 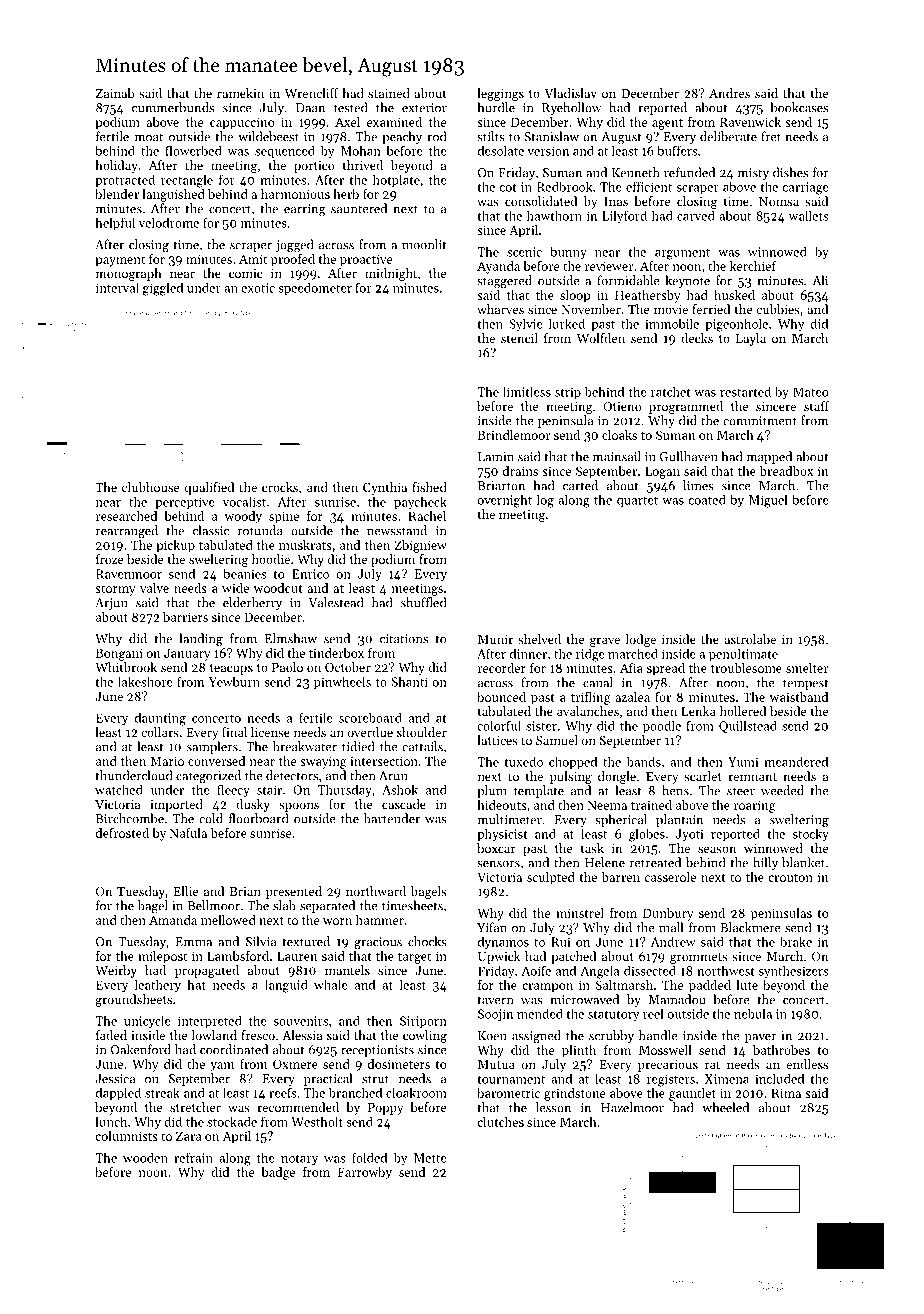 What do you see at coordinates (790, 172) in the screenshot?
I see `dishes` at bounding box center [790, 172].
